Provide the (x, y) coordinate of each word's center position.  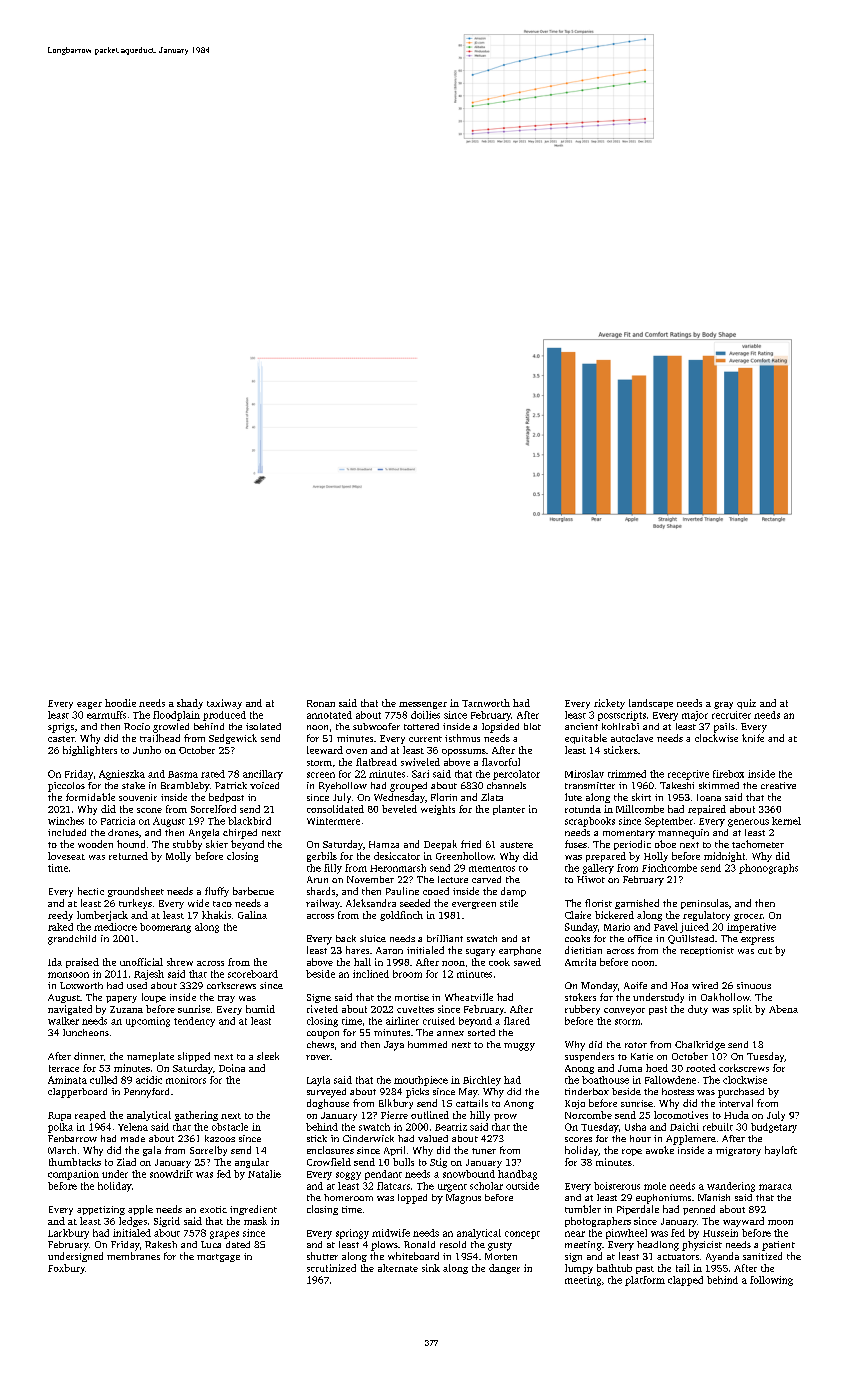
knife (753, 738)
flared (517, 1021)
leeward (325, 750)
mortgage (218, 1258)
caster (61, 739)
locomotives (681, 1115)
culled (103, 1080)
